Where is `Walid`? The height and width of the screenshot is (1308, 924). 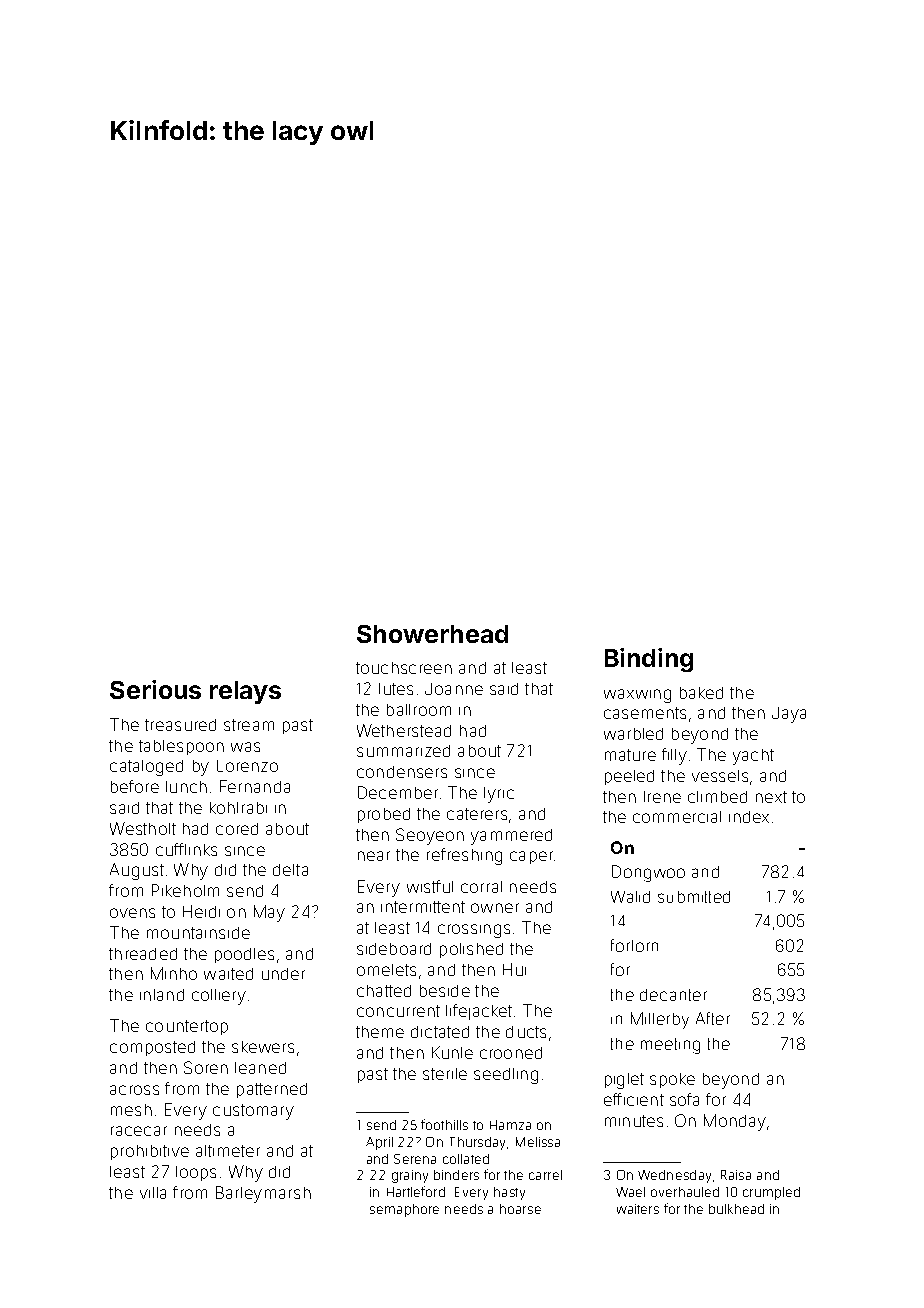
Walid is located at coordinates (630, 897).
